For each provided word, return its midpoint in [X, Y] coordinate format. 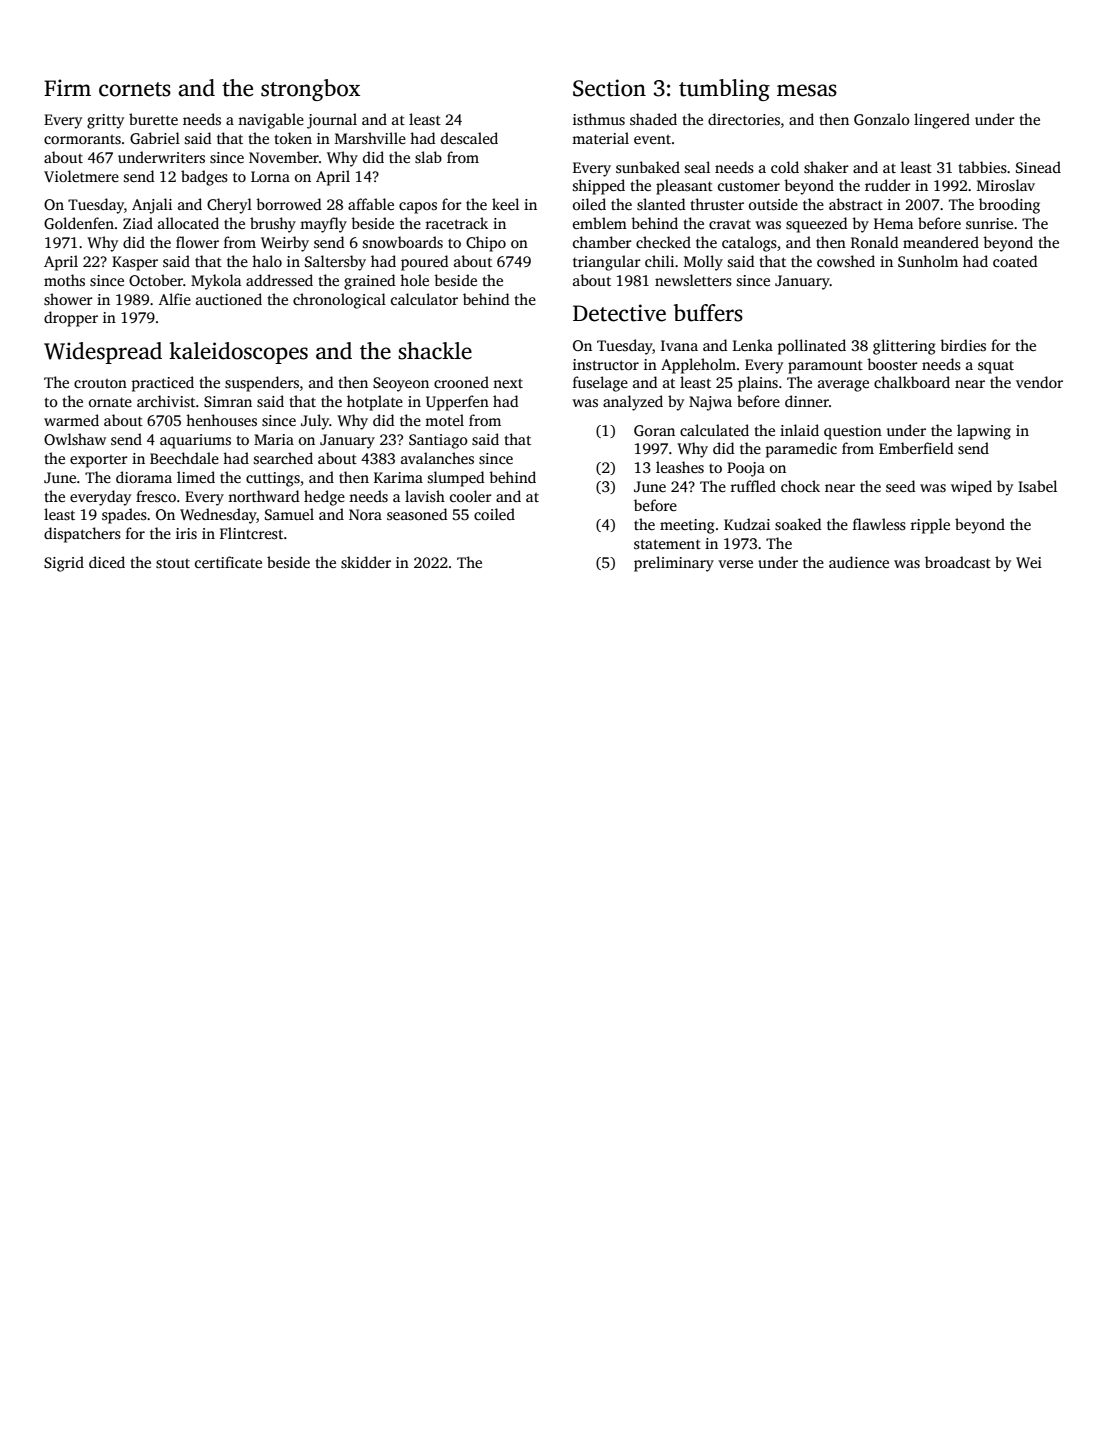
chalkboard [912, 382]
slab [428, 157]
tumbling [724, 90]
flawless [879, 524]
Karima [398, 477]
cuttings [273, 479]
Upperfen [457, 403]
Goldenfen [79, 223]
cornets [135, 89]
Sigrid [64, 564]
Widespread [103, 353]
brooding [1009, 206]
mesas [807, 90]
